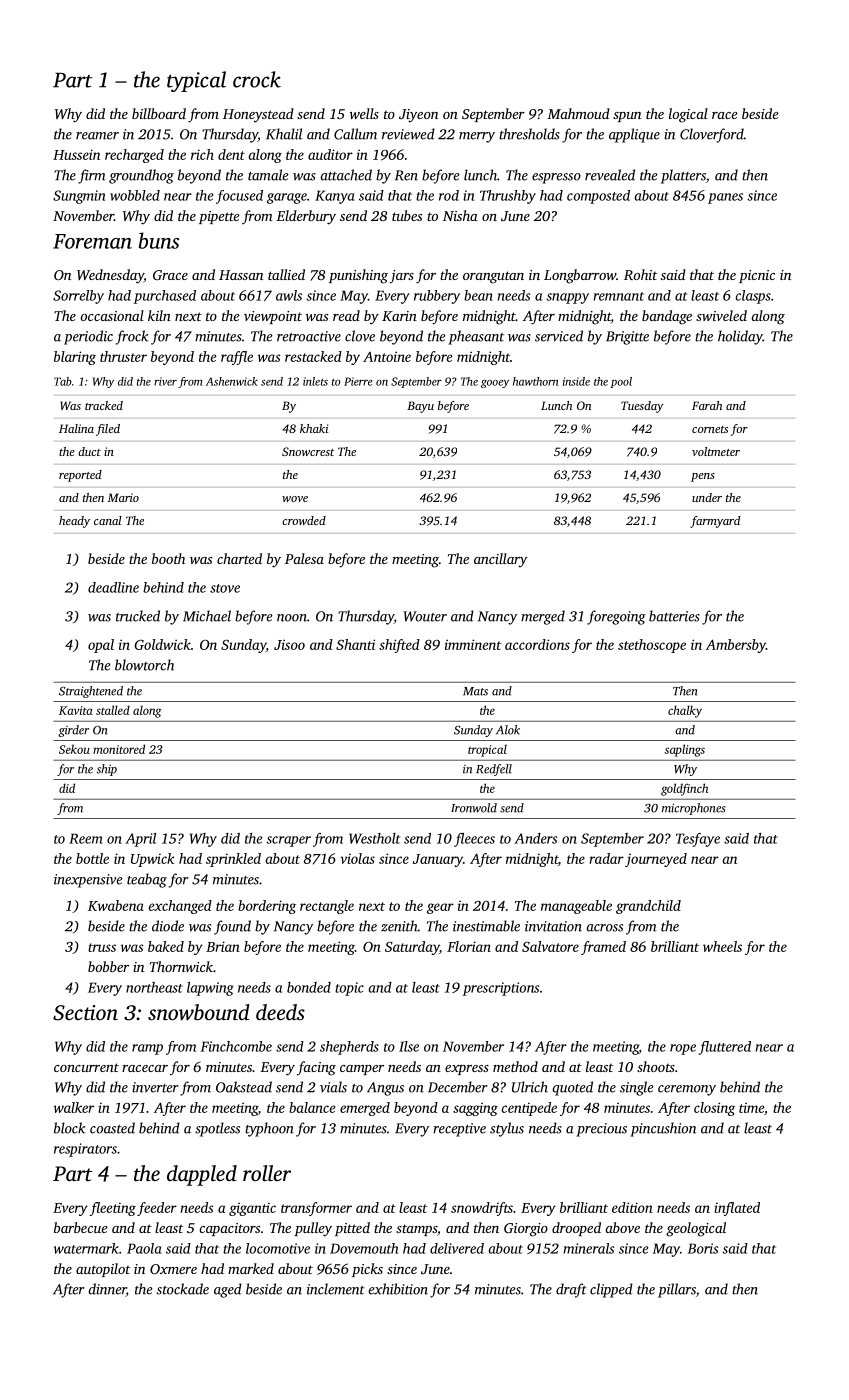  Describe the element at coordinates (420, 407) in the screenshot. I see `Bayu` at that location.
